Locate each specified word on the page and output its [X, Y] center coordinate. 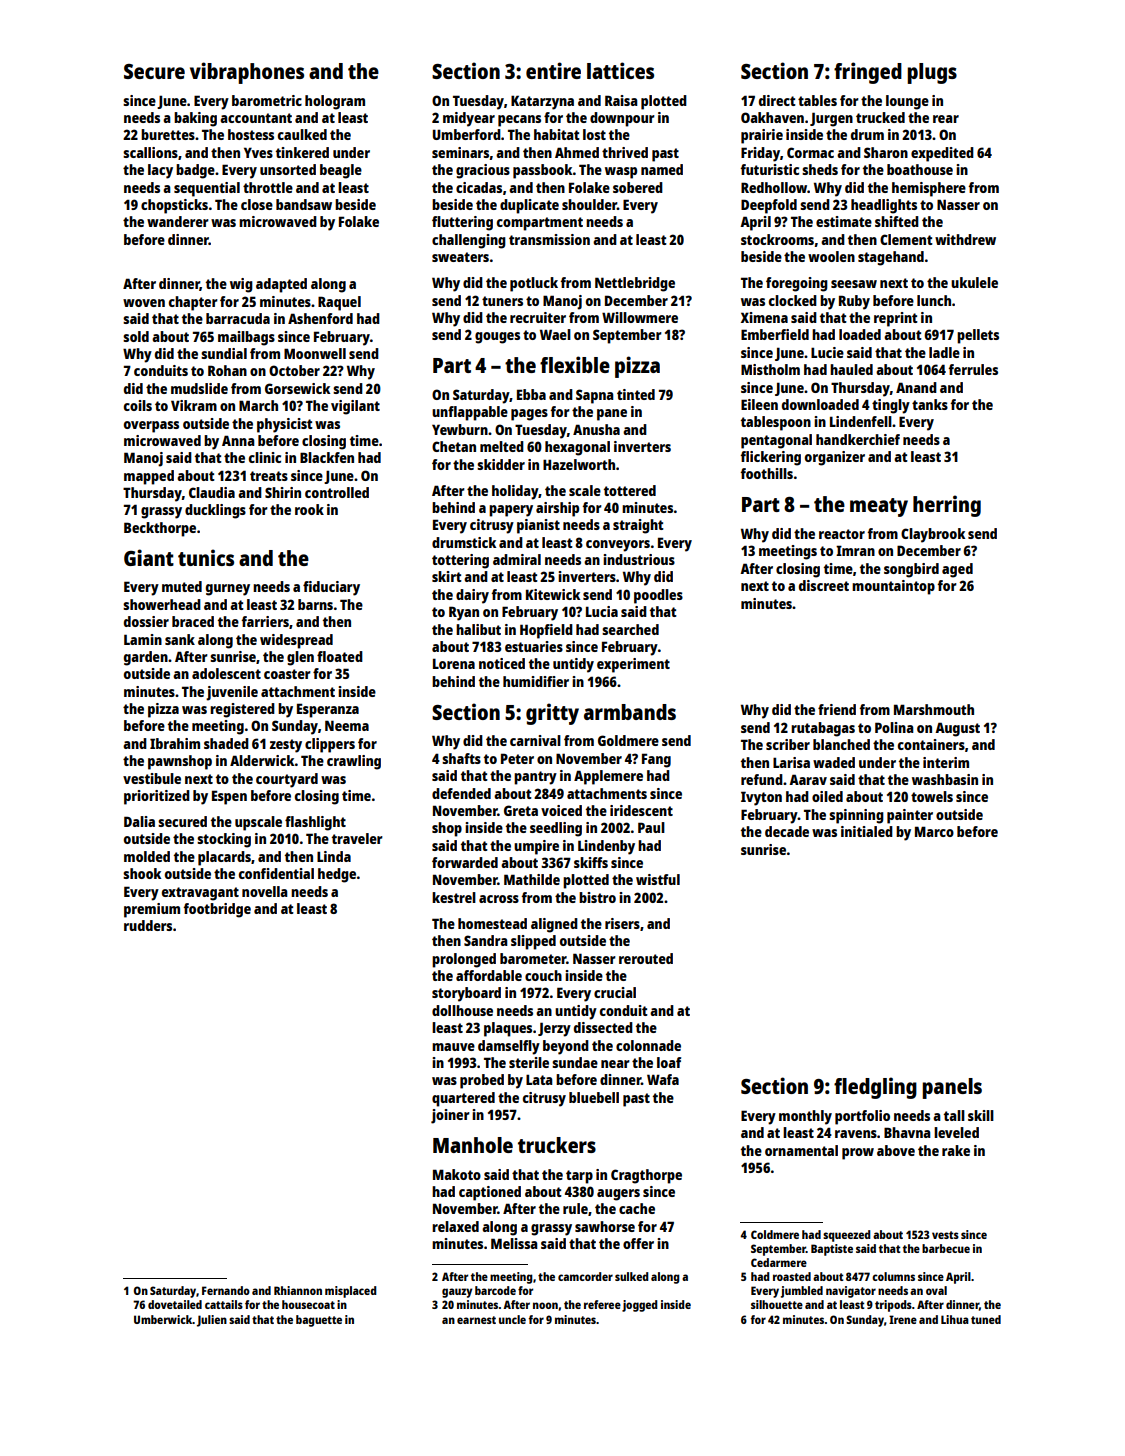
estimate [844, 221]
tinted [636, 394]
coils [138, 405]
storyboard [466, 994]
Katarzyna [542, 102]
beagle [341, 171]
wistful [658, 879]
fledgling [875, 1088]
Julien [212, 1321]
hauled [851, 369]
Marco [934, 831]
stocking [224, 840]
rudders [148, 925]
